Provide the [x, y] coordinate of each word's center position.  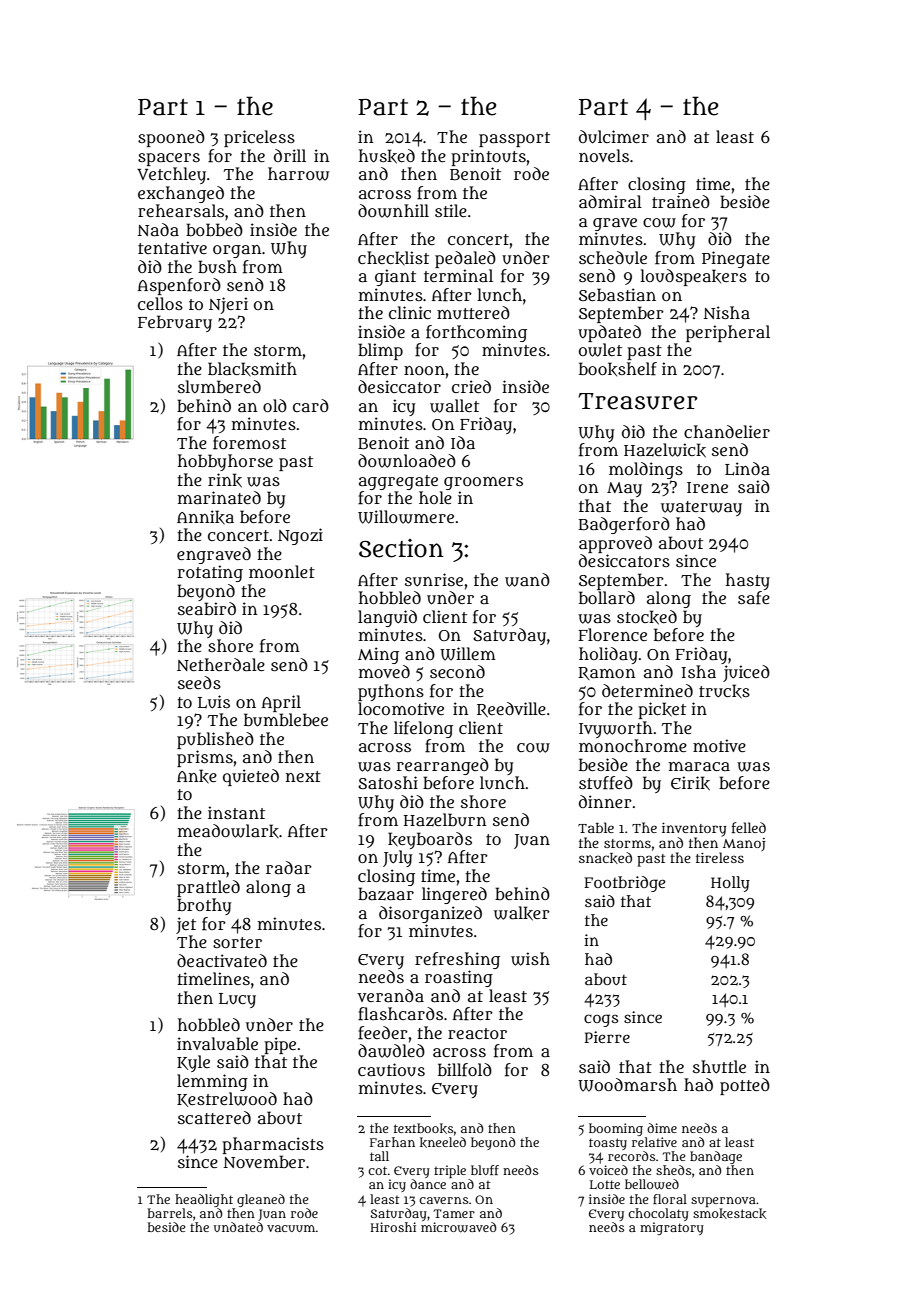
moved [384, 671]
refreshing [457, 960]
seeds [199, 682]
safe [754, 598]
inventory [694, 829]
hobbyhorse [225, 462]
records [631, 1156]
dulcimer [614, 137]
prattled [208, 888]
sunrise [434, 580]
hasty [748, 581]
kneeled [443, 1142]
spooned [171, 138]
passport [514, 139]
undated [238, 1227]
